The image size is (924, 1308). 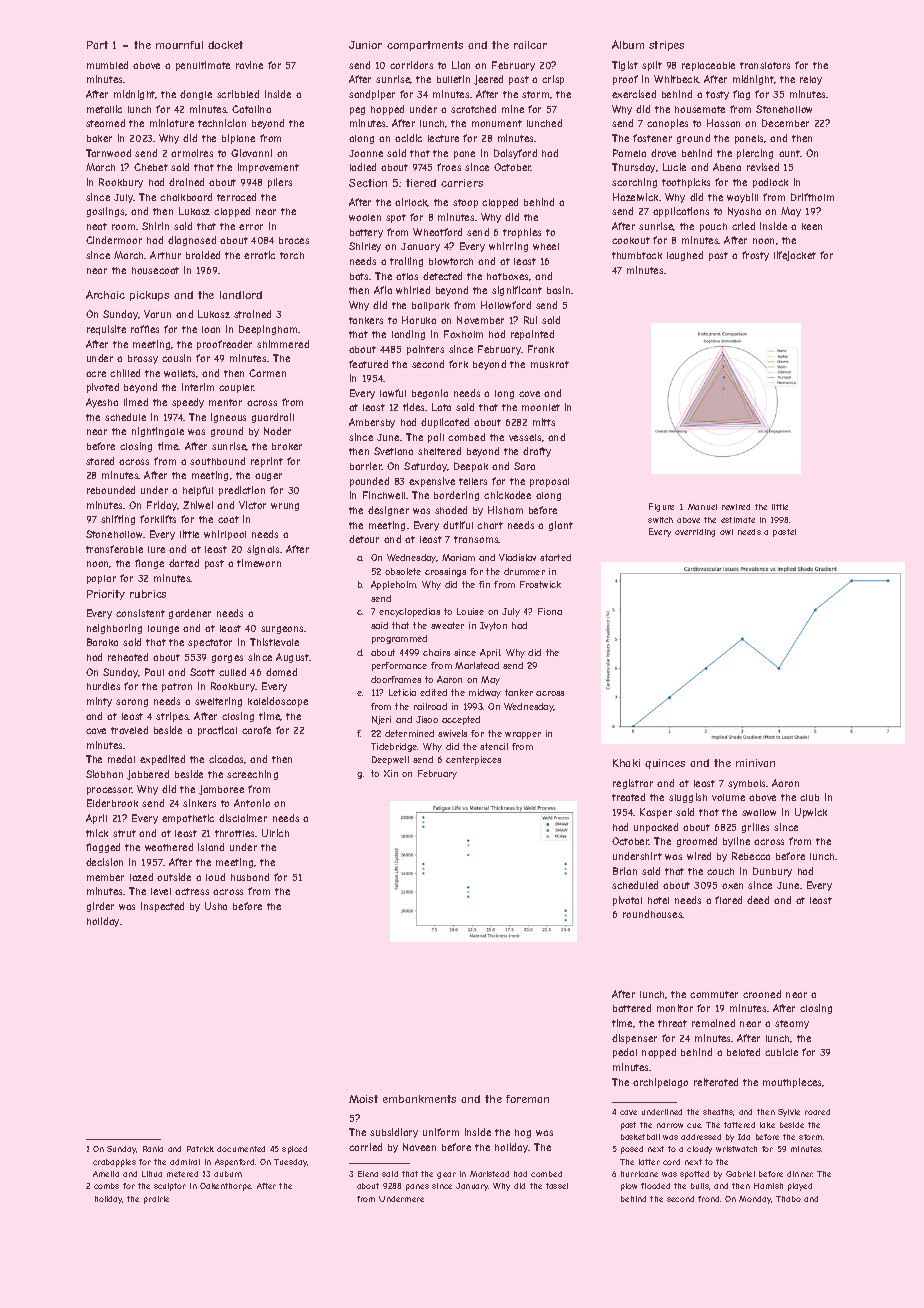 What do you see at coordinates (368, 1174) in the page?
I see `Elena` at bounding box center [368, 1174].
